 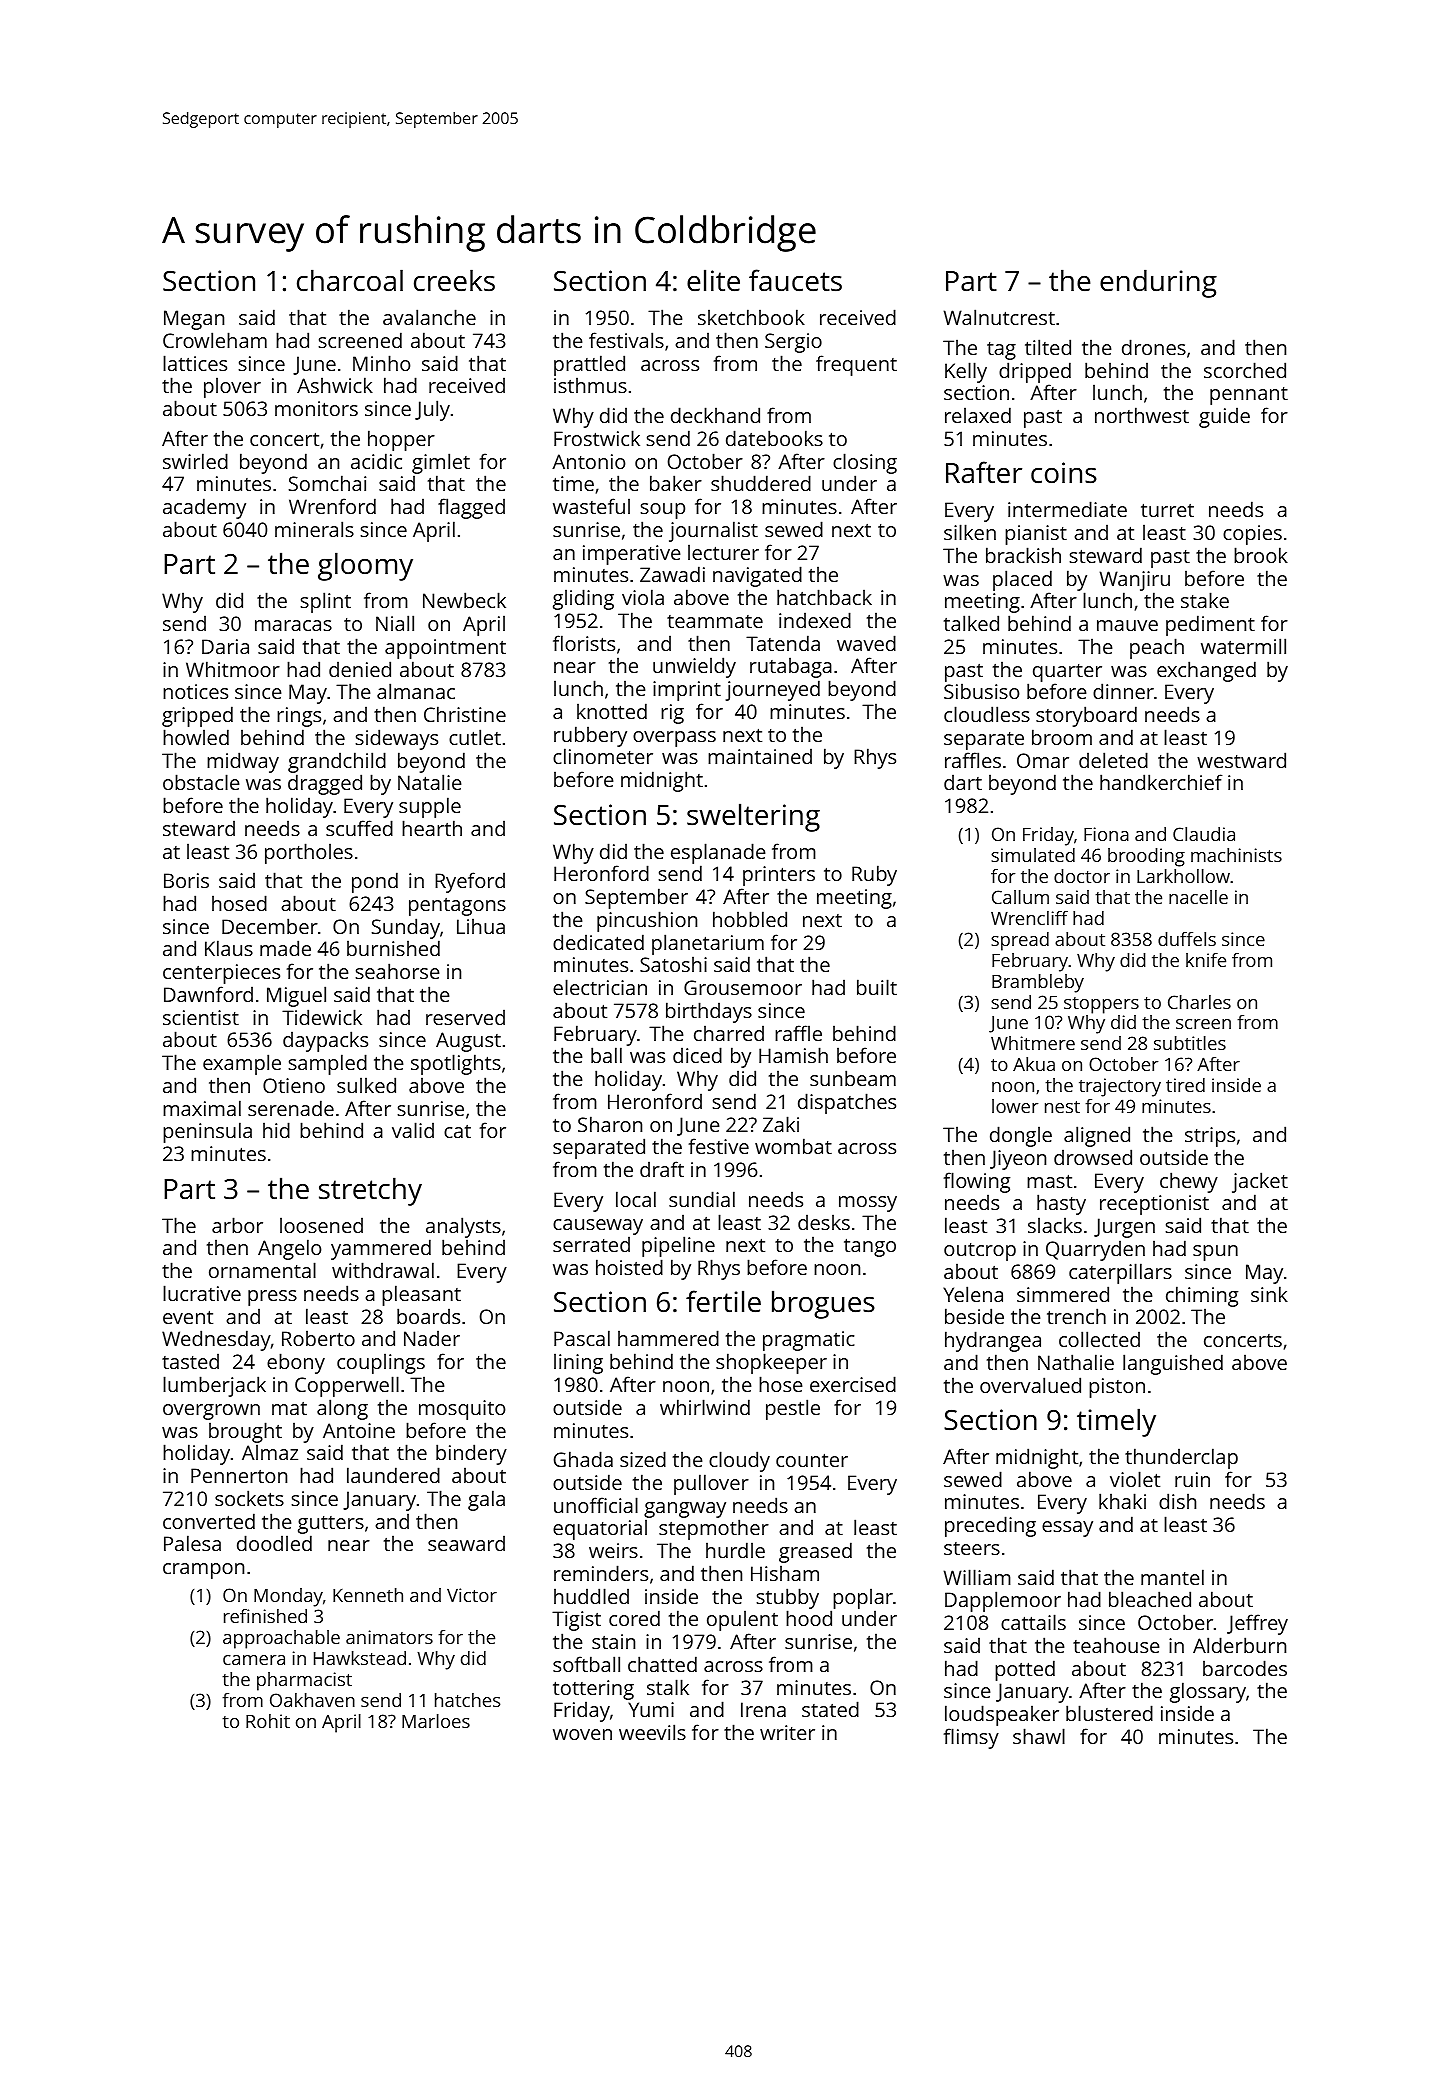 I want to click on enduring, so click(x=1158, y=283).
